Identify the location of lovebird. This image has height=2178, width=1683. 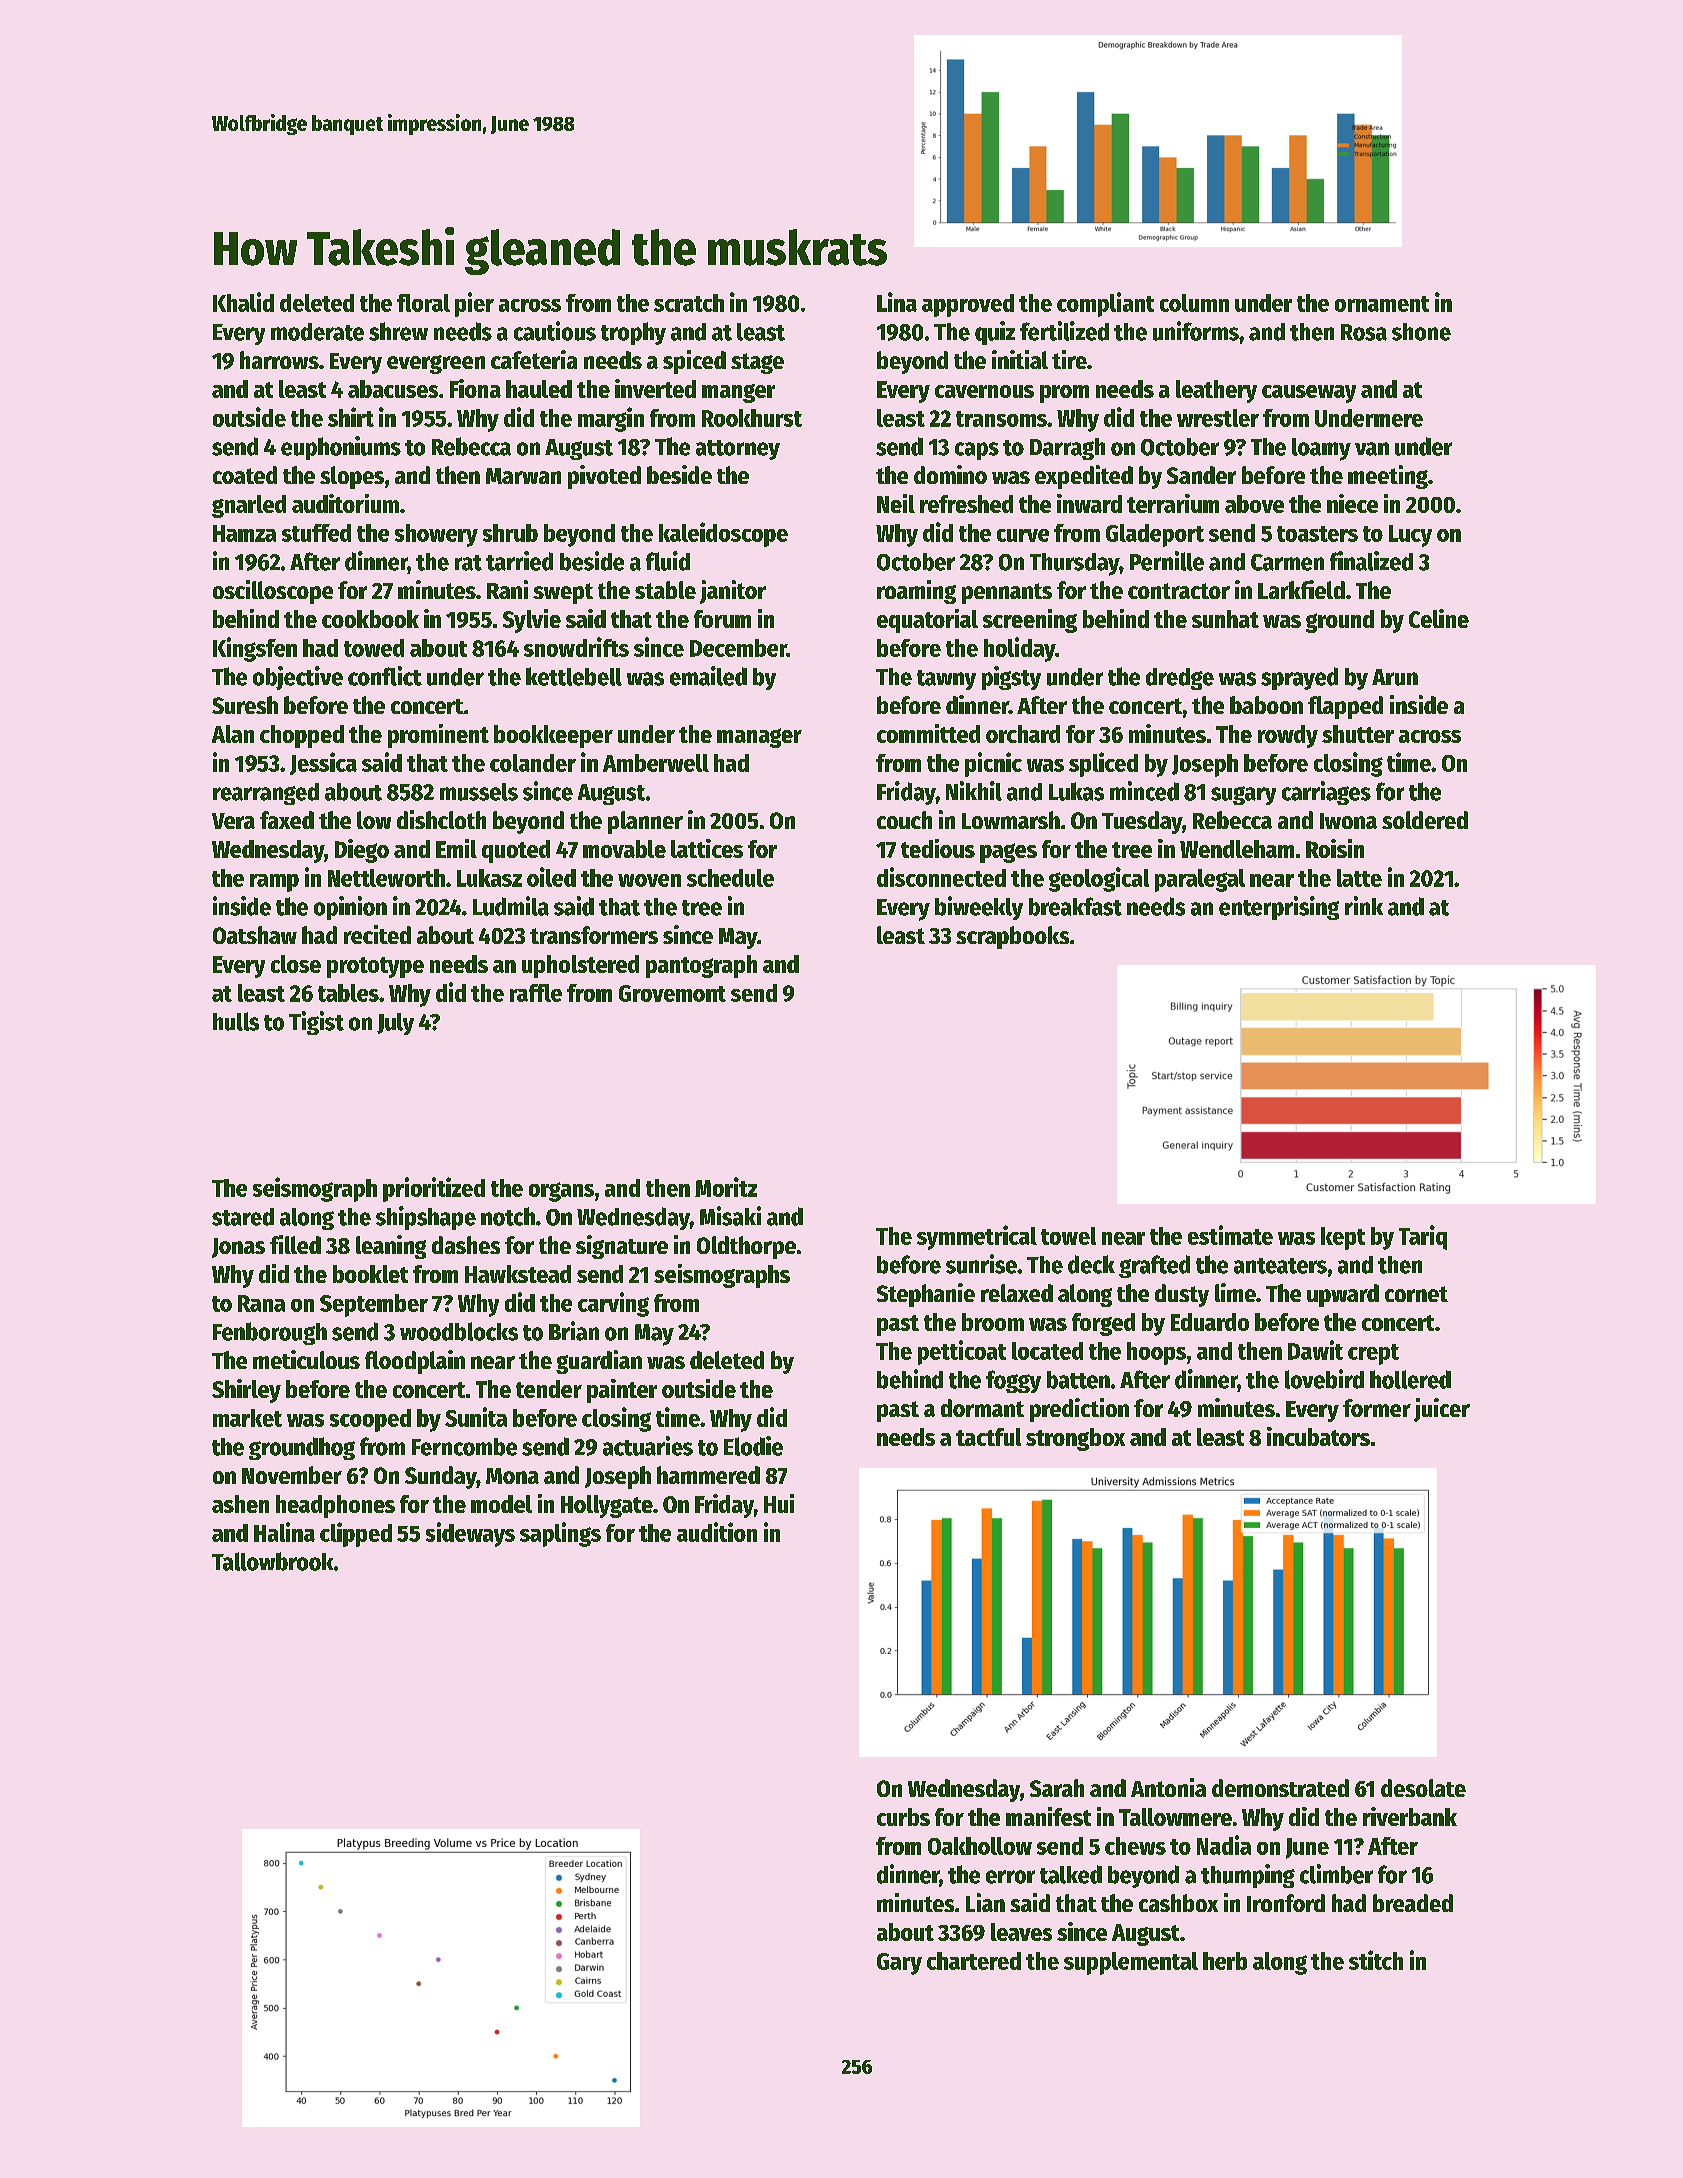
(1324, 1379).
